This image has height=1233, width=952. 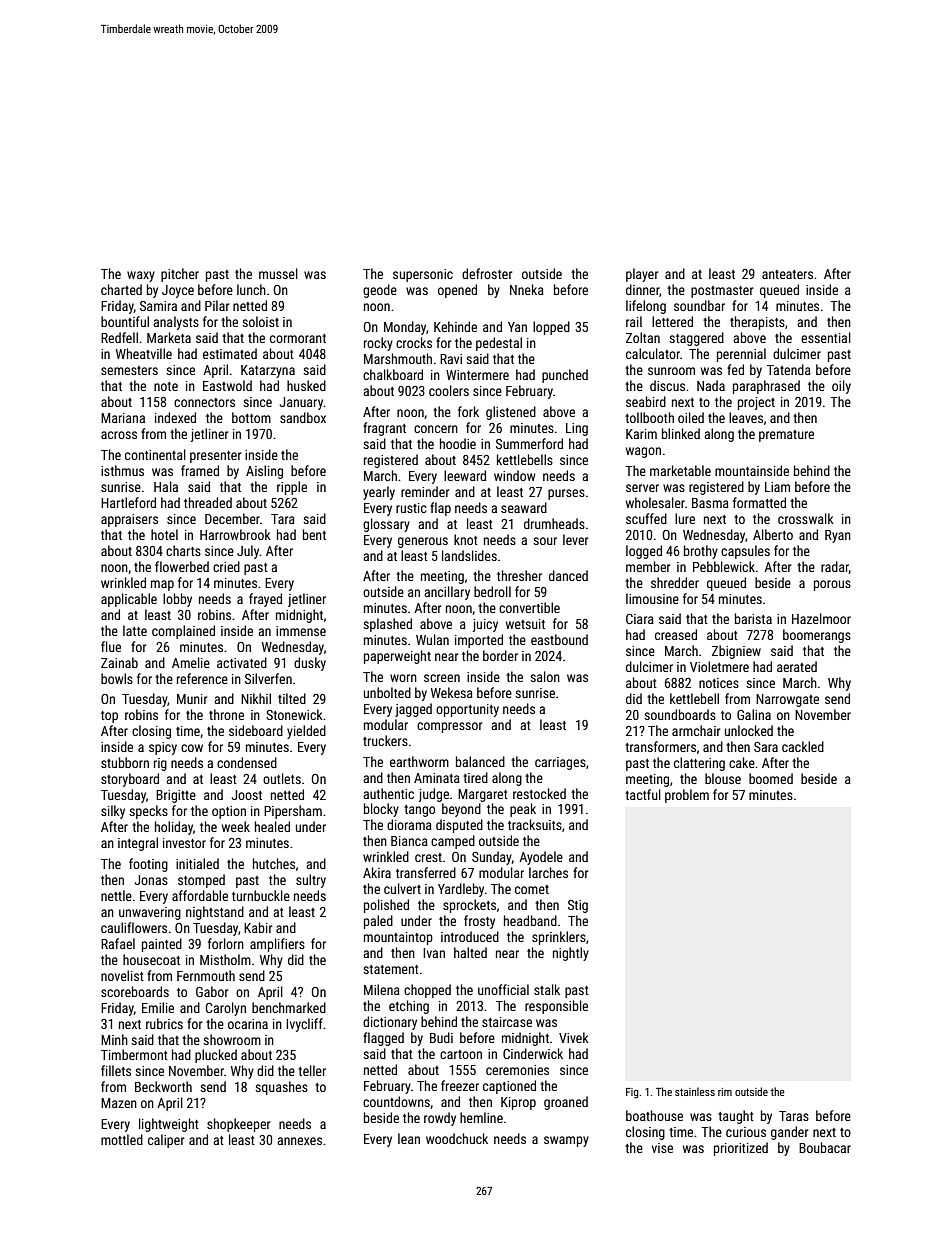 I want to click on lettered, so click(x=672, y=321).
